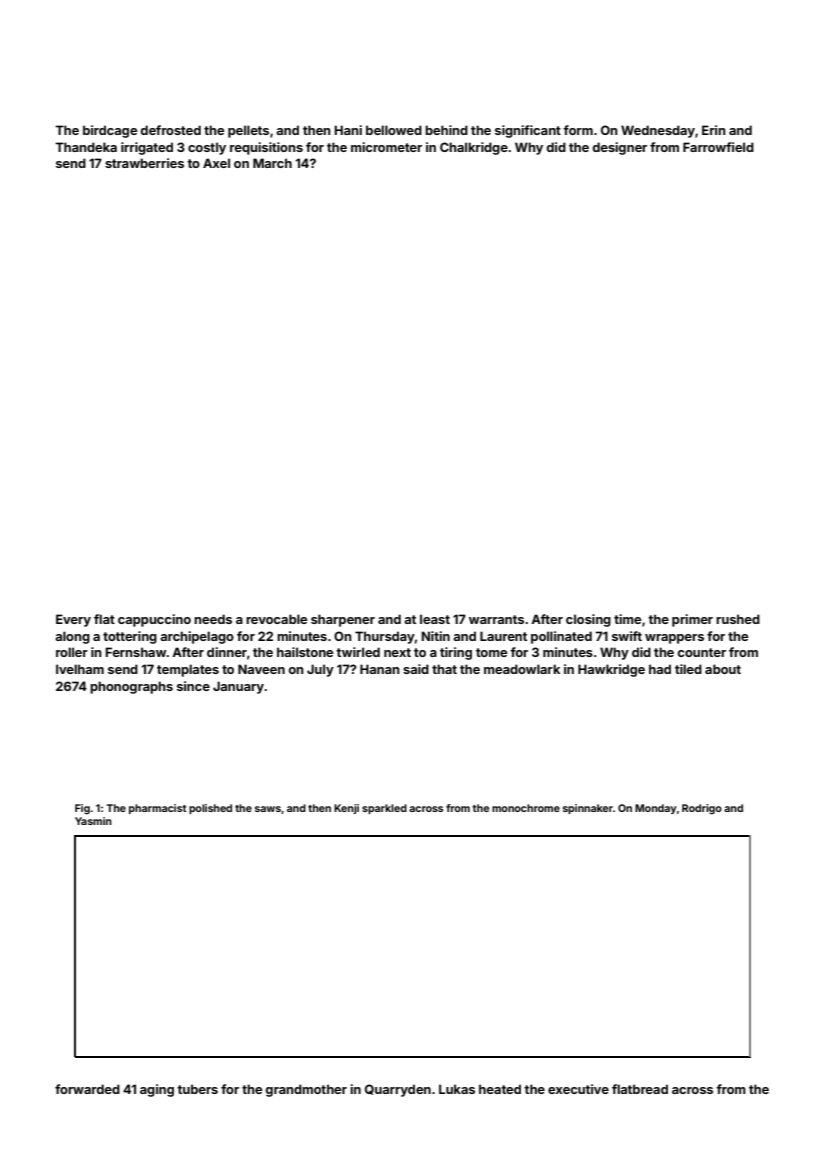  Describe the element at coordinates (210, 809) in the screenshot. I see `polished` at that location.
